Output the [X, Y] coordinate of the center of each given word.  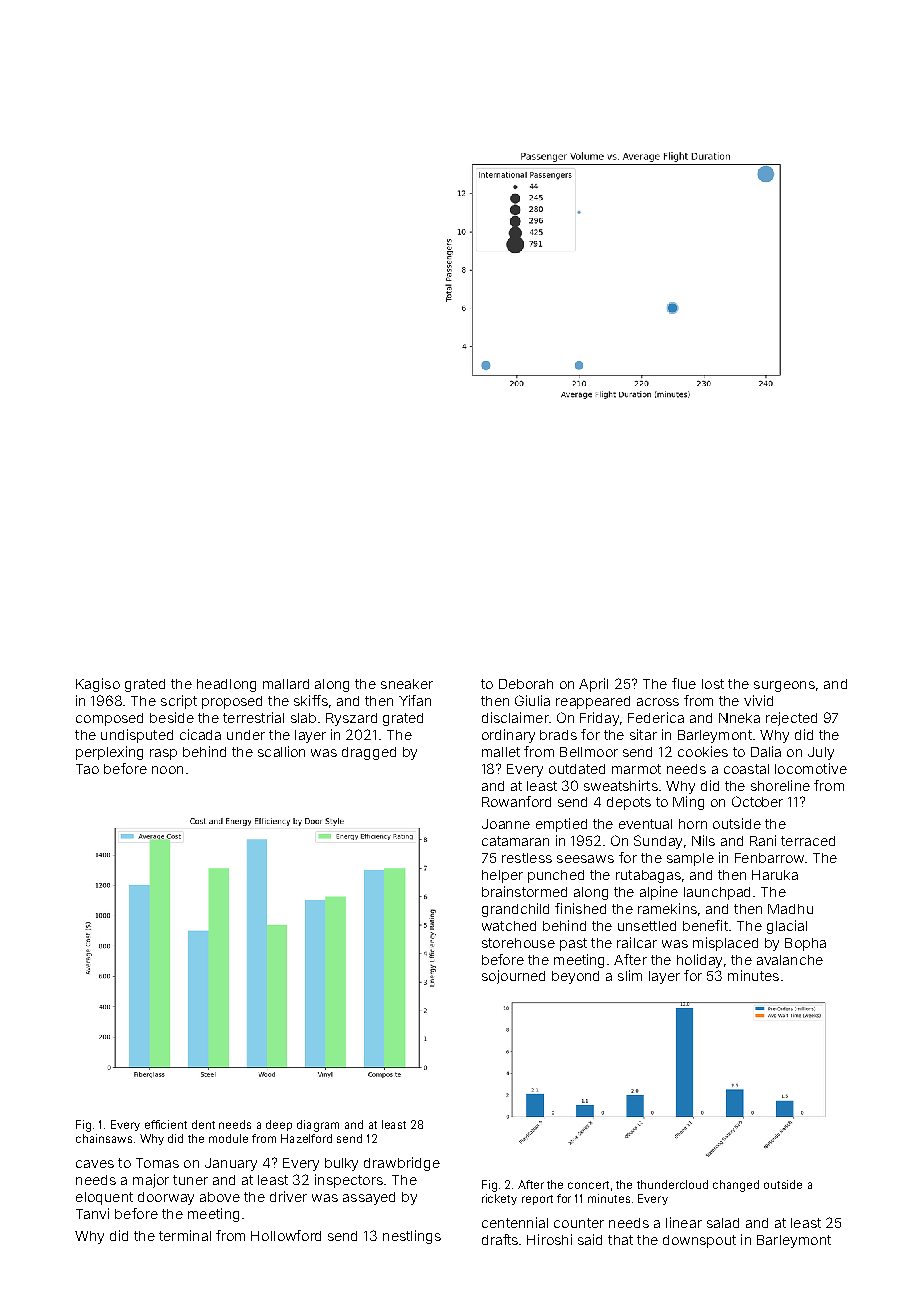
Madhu [790, 909]
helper [502, 876]
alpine [659, 893]
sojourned [513, 977]
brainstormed [524, 891]
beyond [575, 977]
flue [684, 683]
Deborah [526, 684]
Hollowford [286, 1235]
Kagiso [98, 685]
